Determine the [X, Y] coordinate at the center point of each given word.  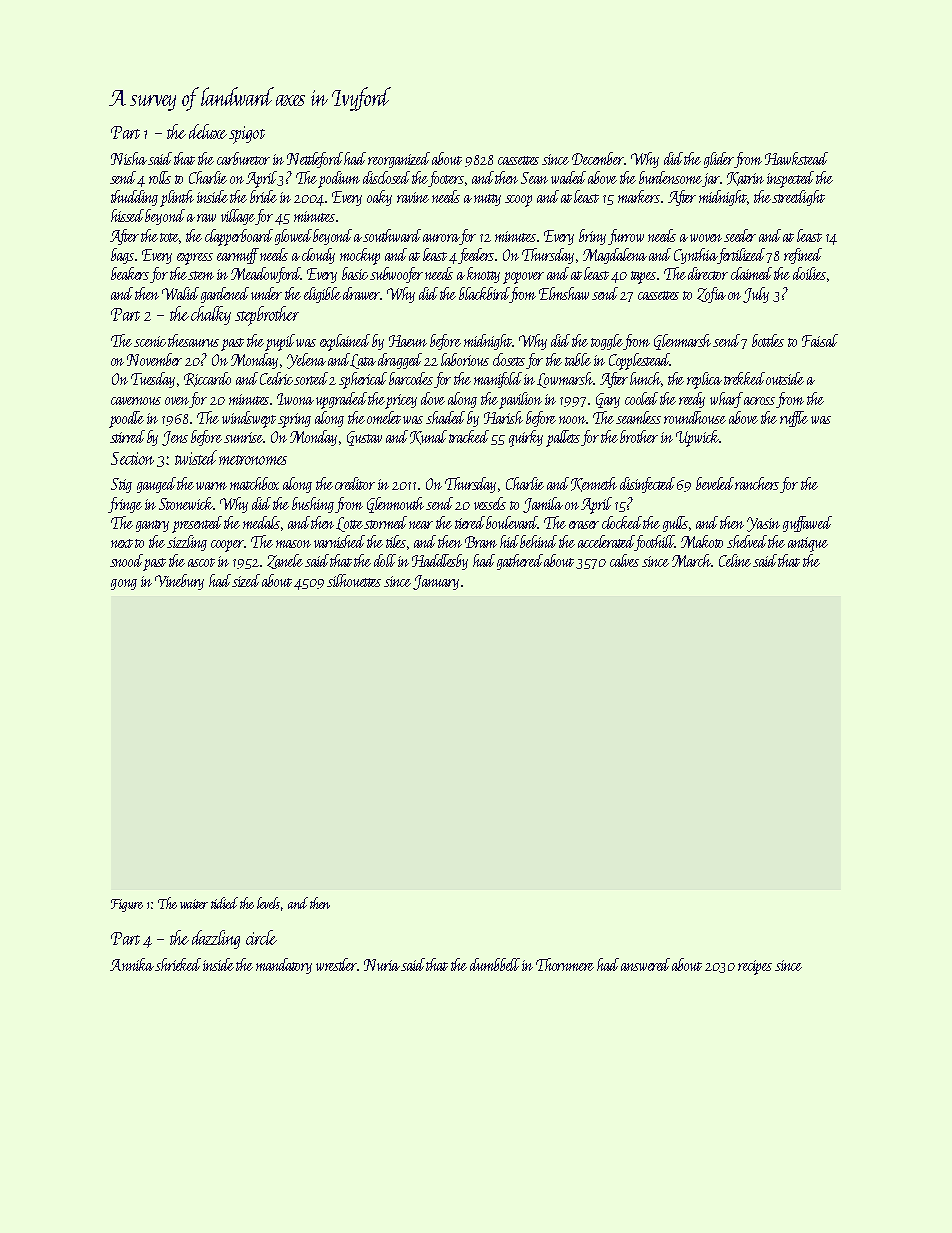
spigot [247, 135]
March [692, 560]
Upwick [697, 438]
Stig [121, 485]
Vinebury [179, 582]
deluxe [208, 131]
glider [719, 160]
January [436, 582]
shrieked [178, 964]
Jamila [543, 505]
